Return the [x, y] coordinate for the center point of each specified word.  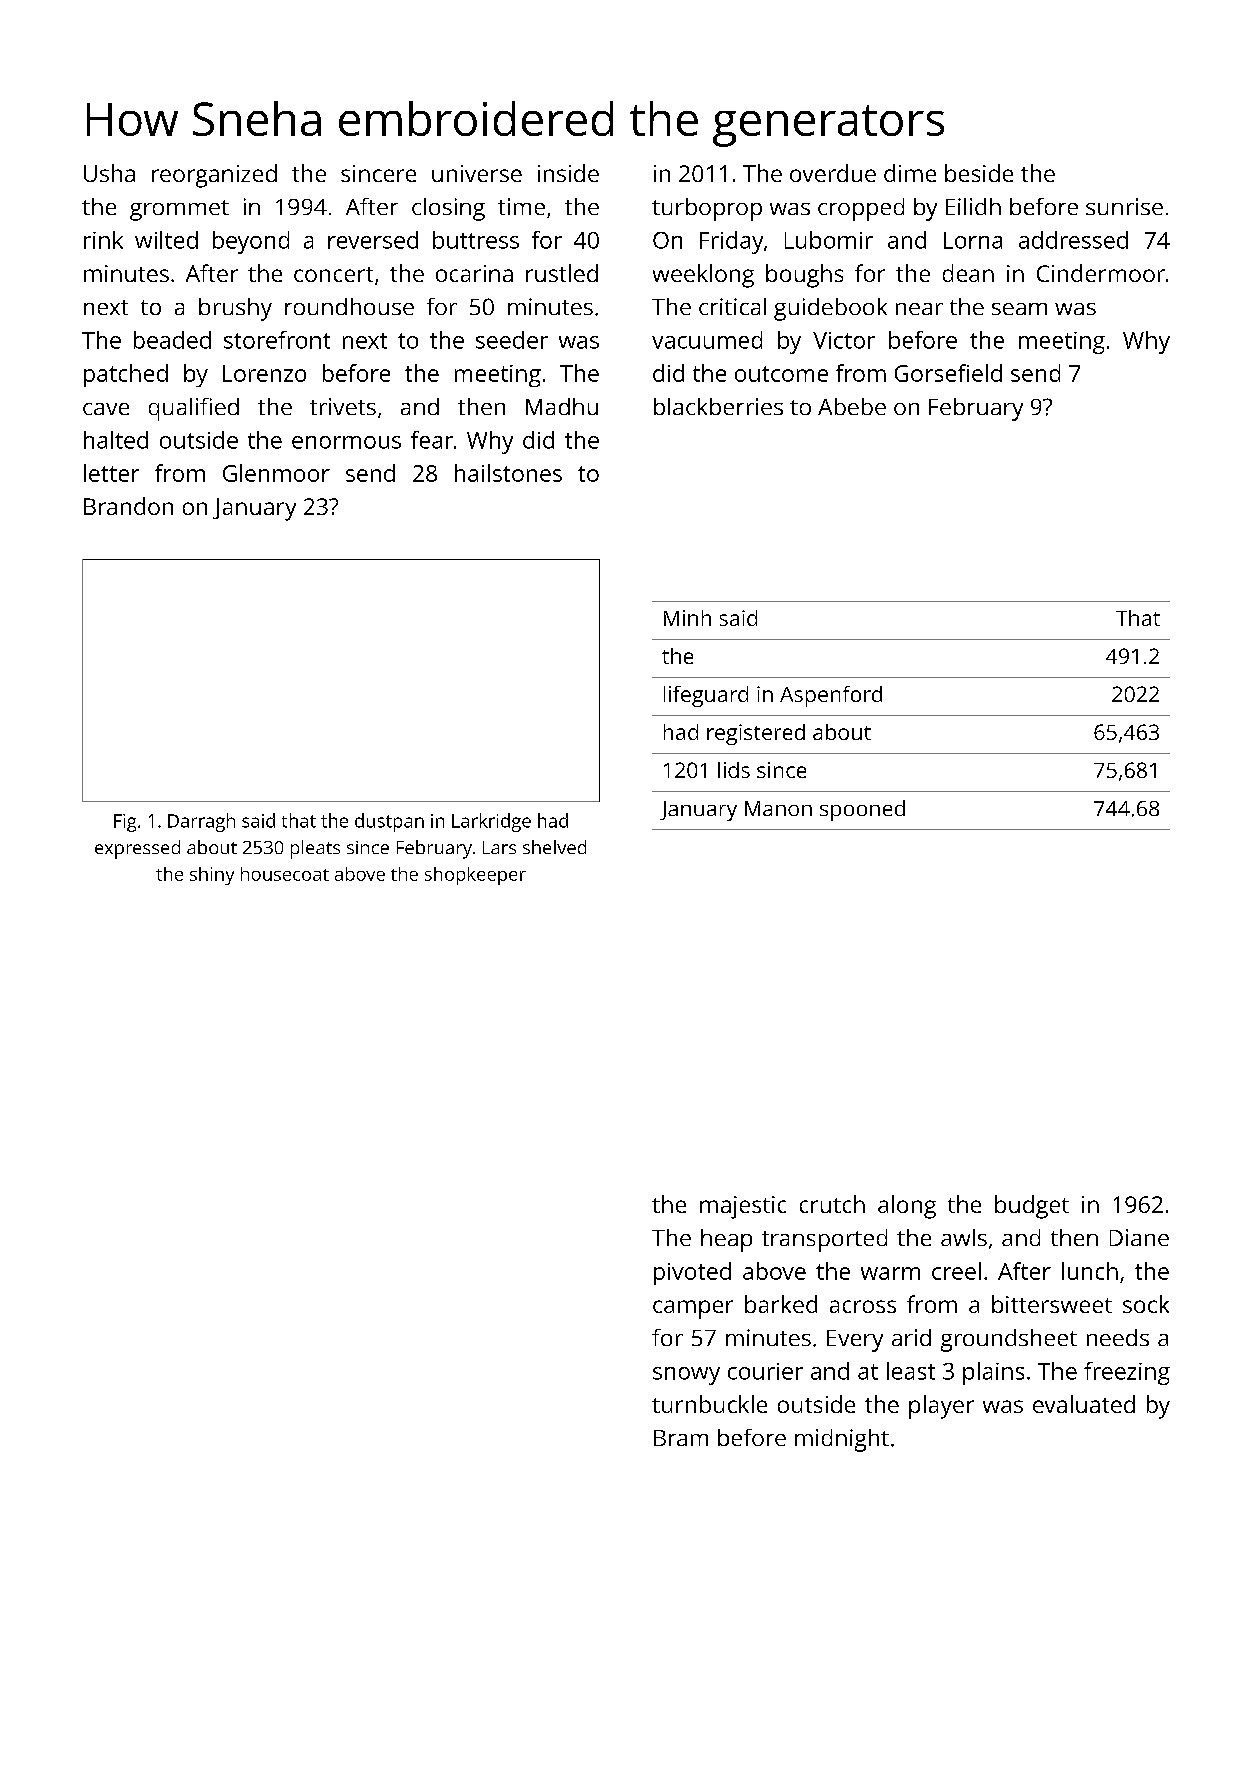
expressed [137, 849]
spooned [862, 810]
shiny [212, 876]
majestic [743, 1207]
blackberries [718, 406]
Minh [687, 618]
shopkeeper [475, 876]
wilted [166, 240]
